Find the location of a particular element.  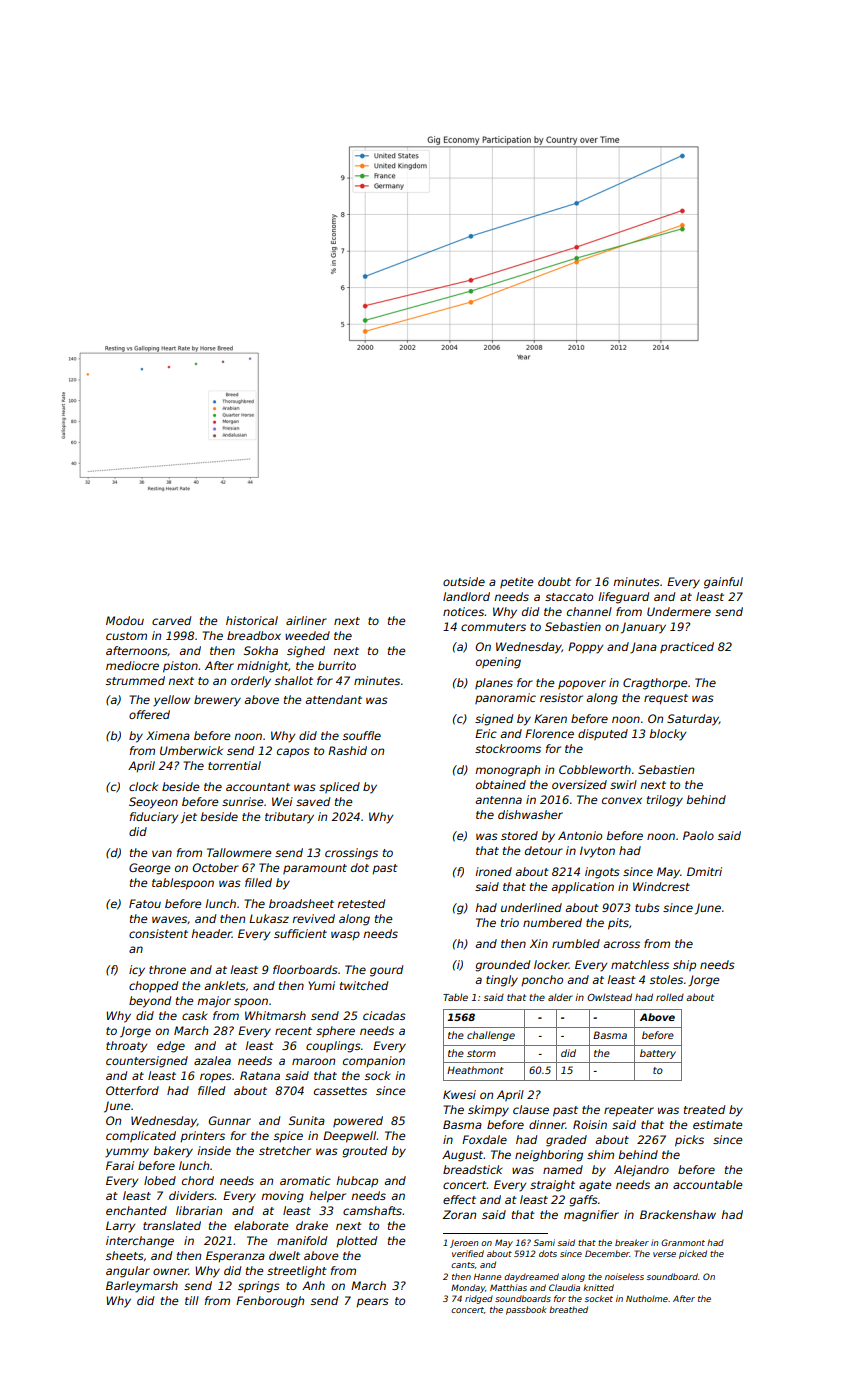

estimate is located at coordinates (717, 1124).
